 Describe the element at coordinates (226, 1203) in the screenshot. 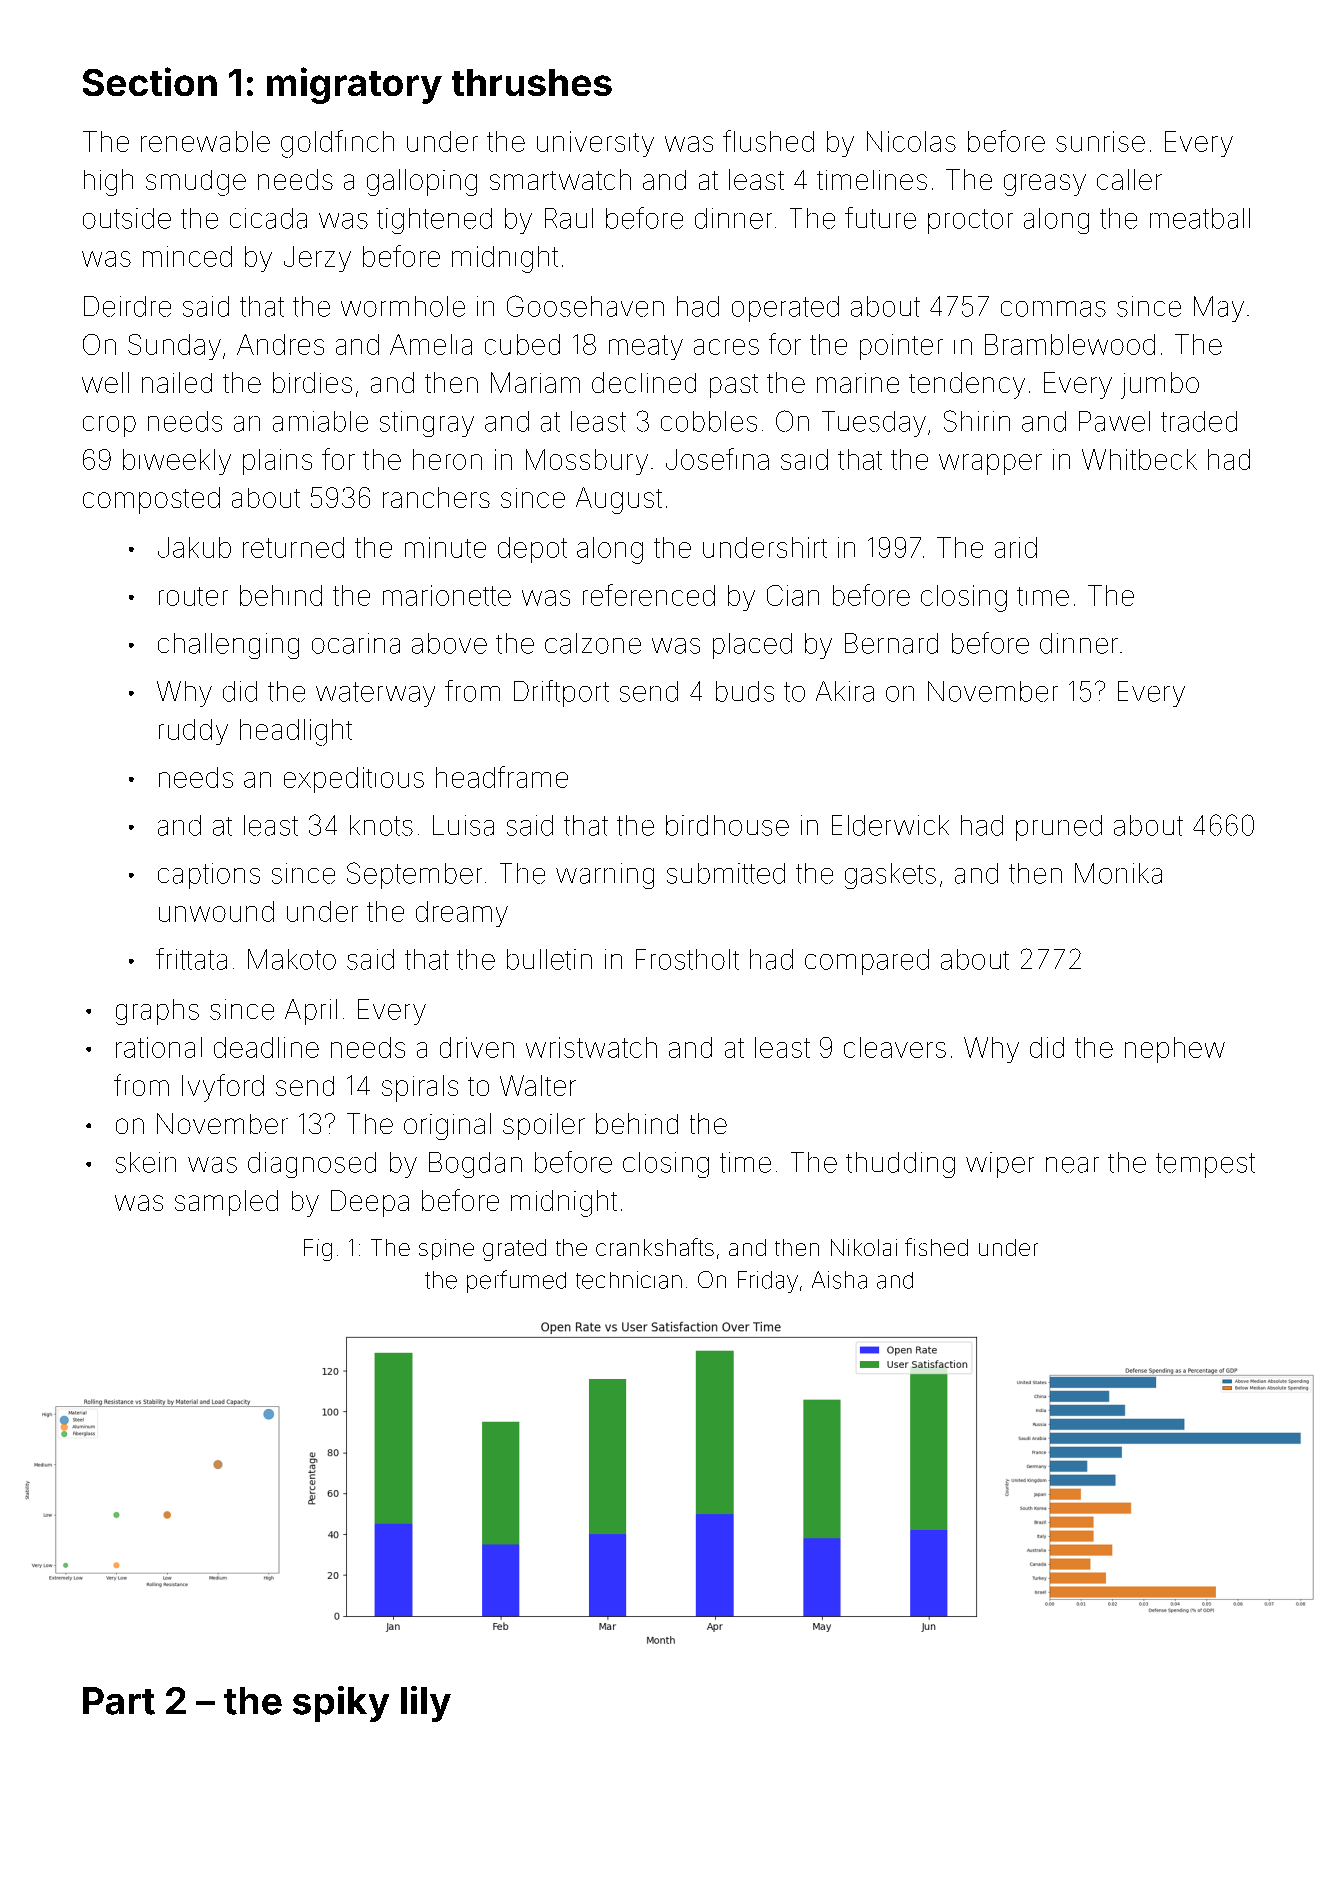

I see `sampled` at that location.
